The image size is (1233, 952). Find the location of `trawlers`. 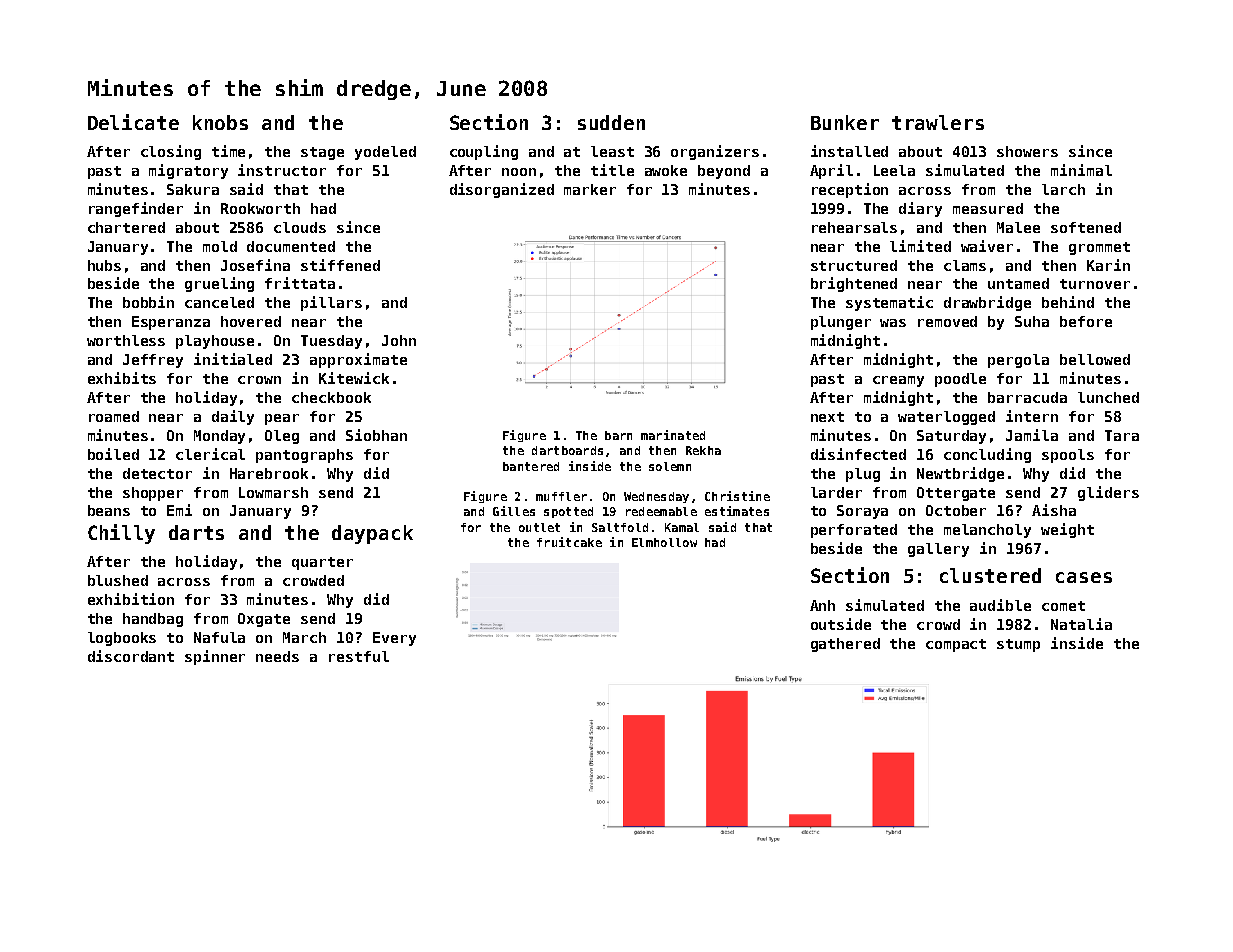

trawlers is located at coordinates (938, 122).
